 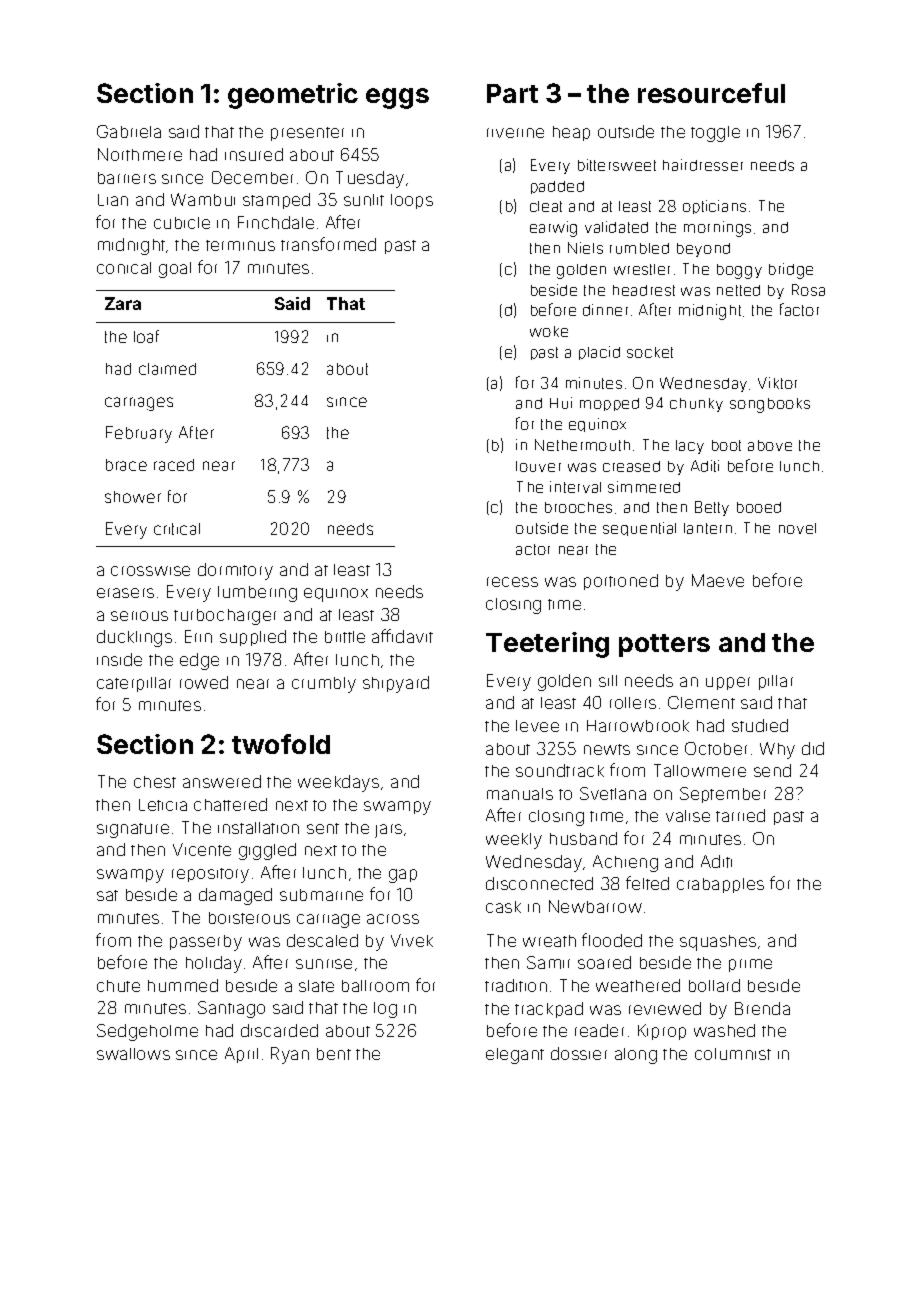 I want to click on along, so click(x=636, y=1056).
